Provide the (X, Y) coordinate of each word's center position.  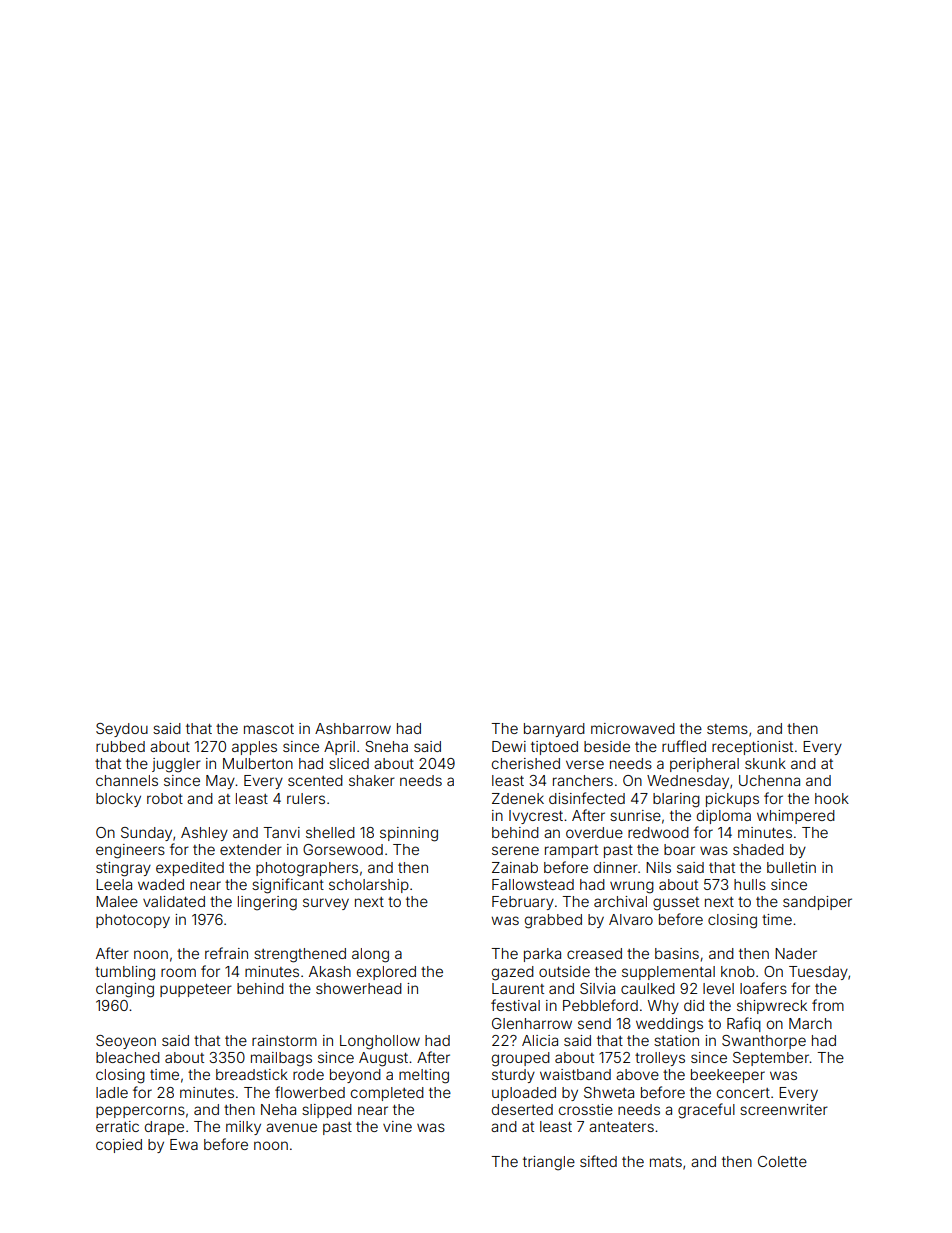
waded (161, 884)
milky (243, 1128)
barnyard (554, 730)
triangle (549, 1163)
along (370, 955)
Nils (658, 867)
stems (727, 729)
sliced (349, 763)
